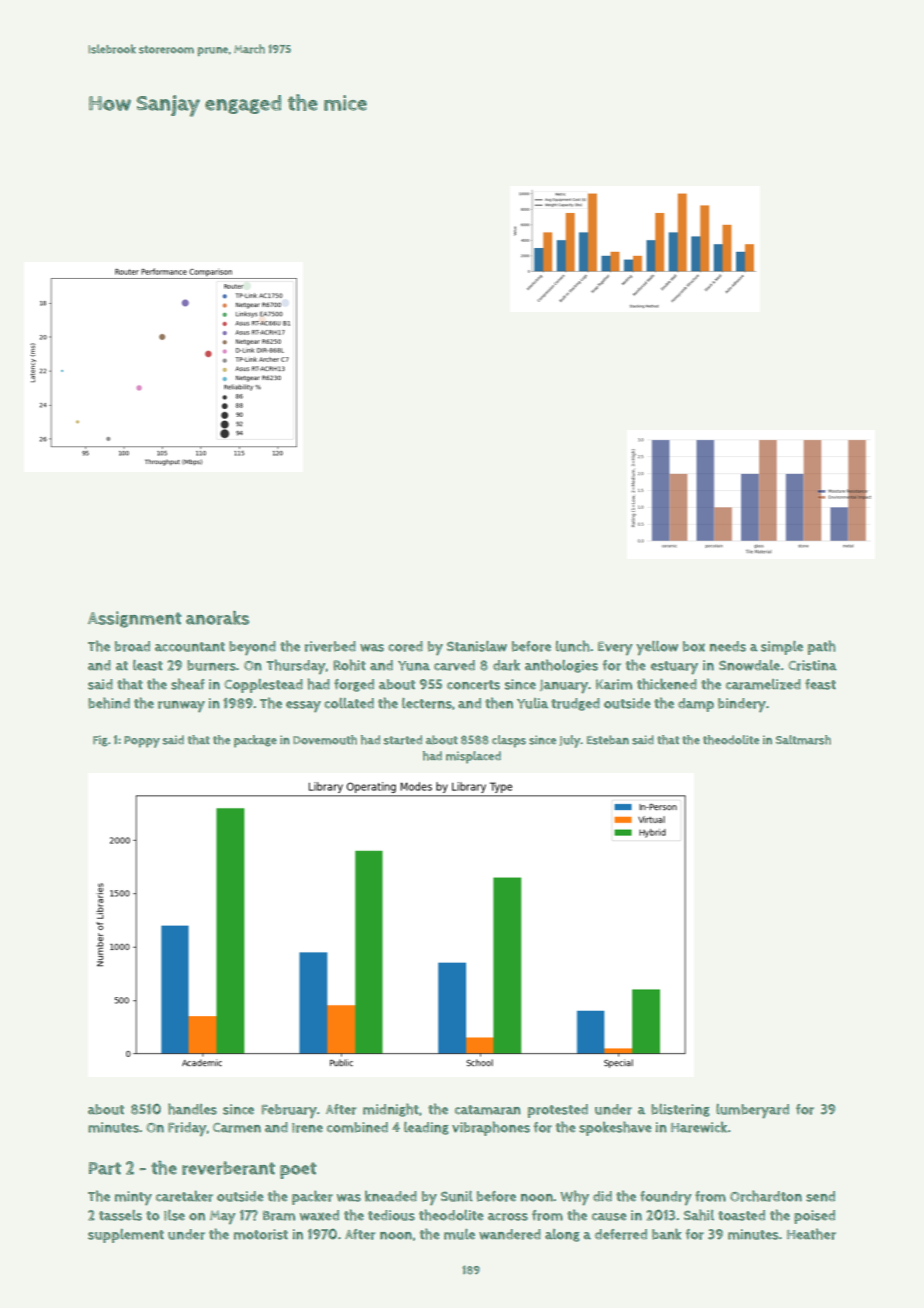  Describe the element at coordinates (192, 1109) in the page. I see `handles` at that location.
